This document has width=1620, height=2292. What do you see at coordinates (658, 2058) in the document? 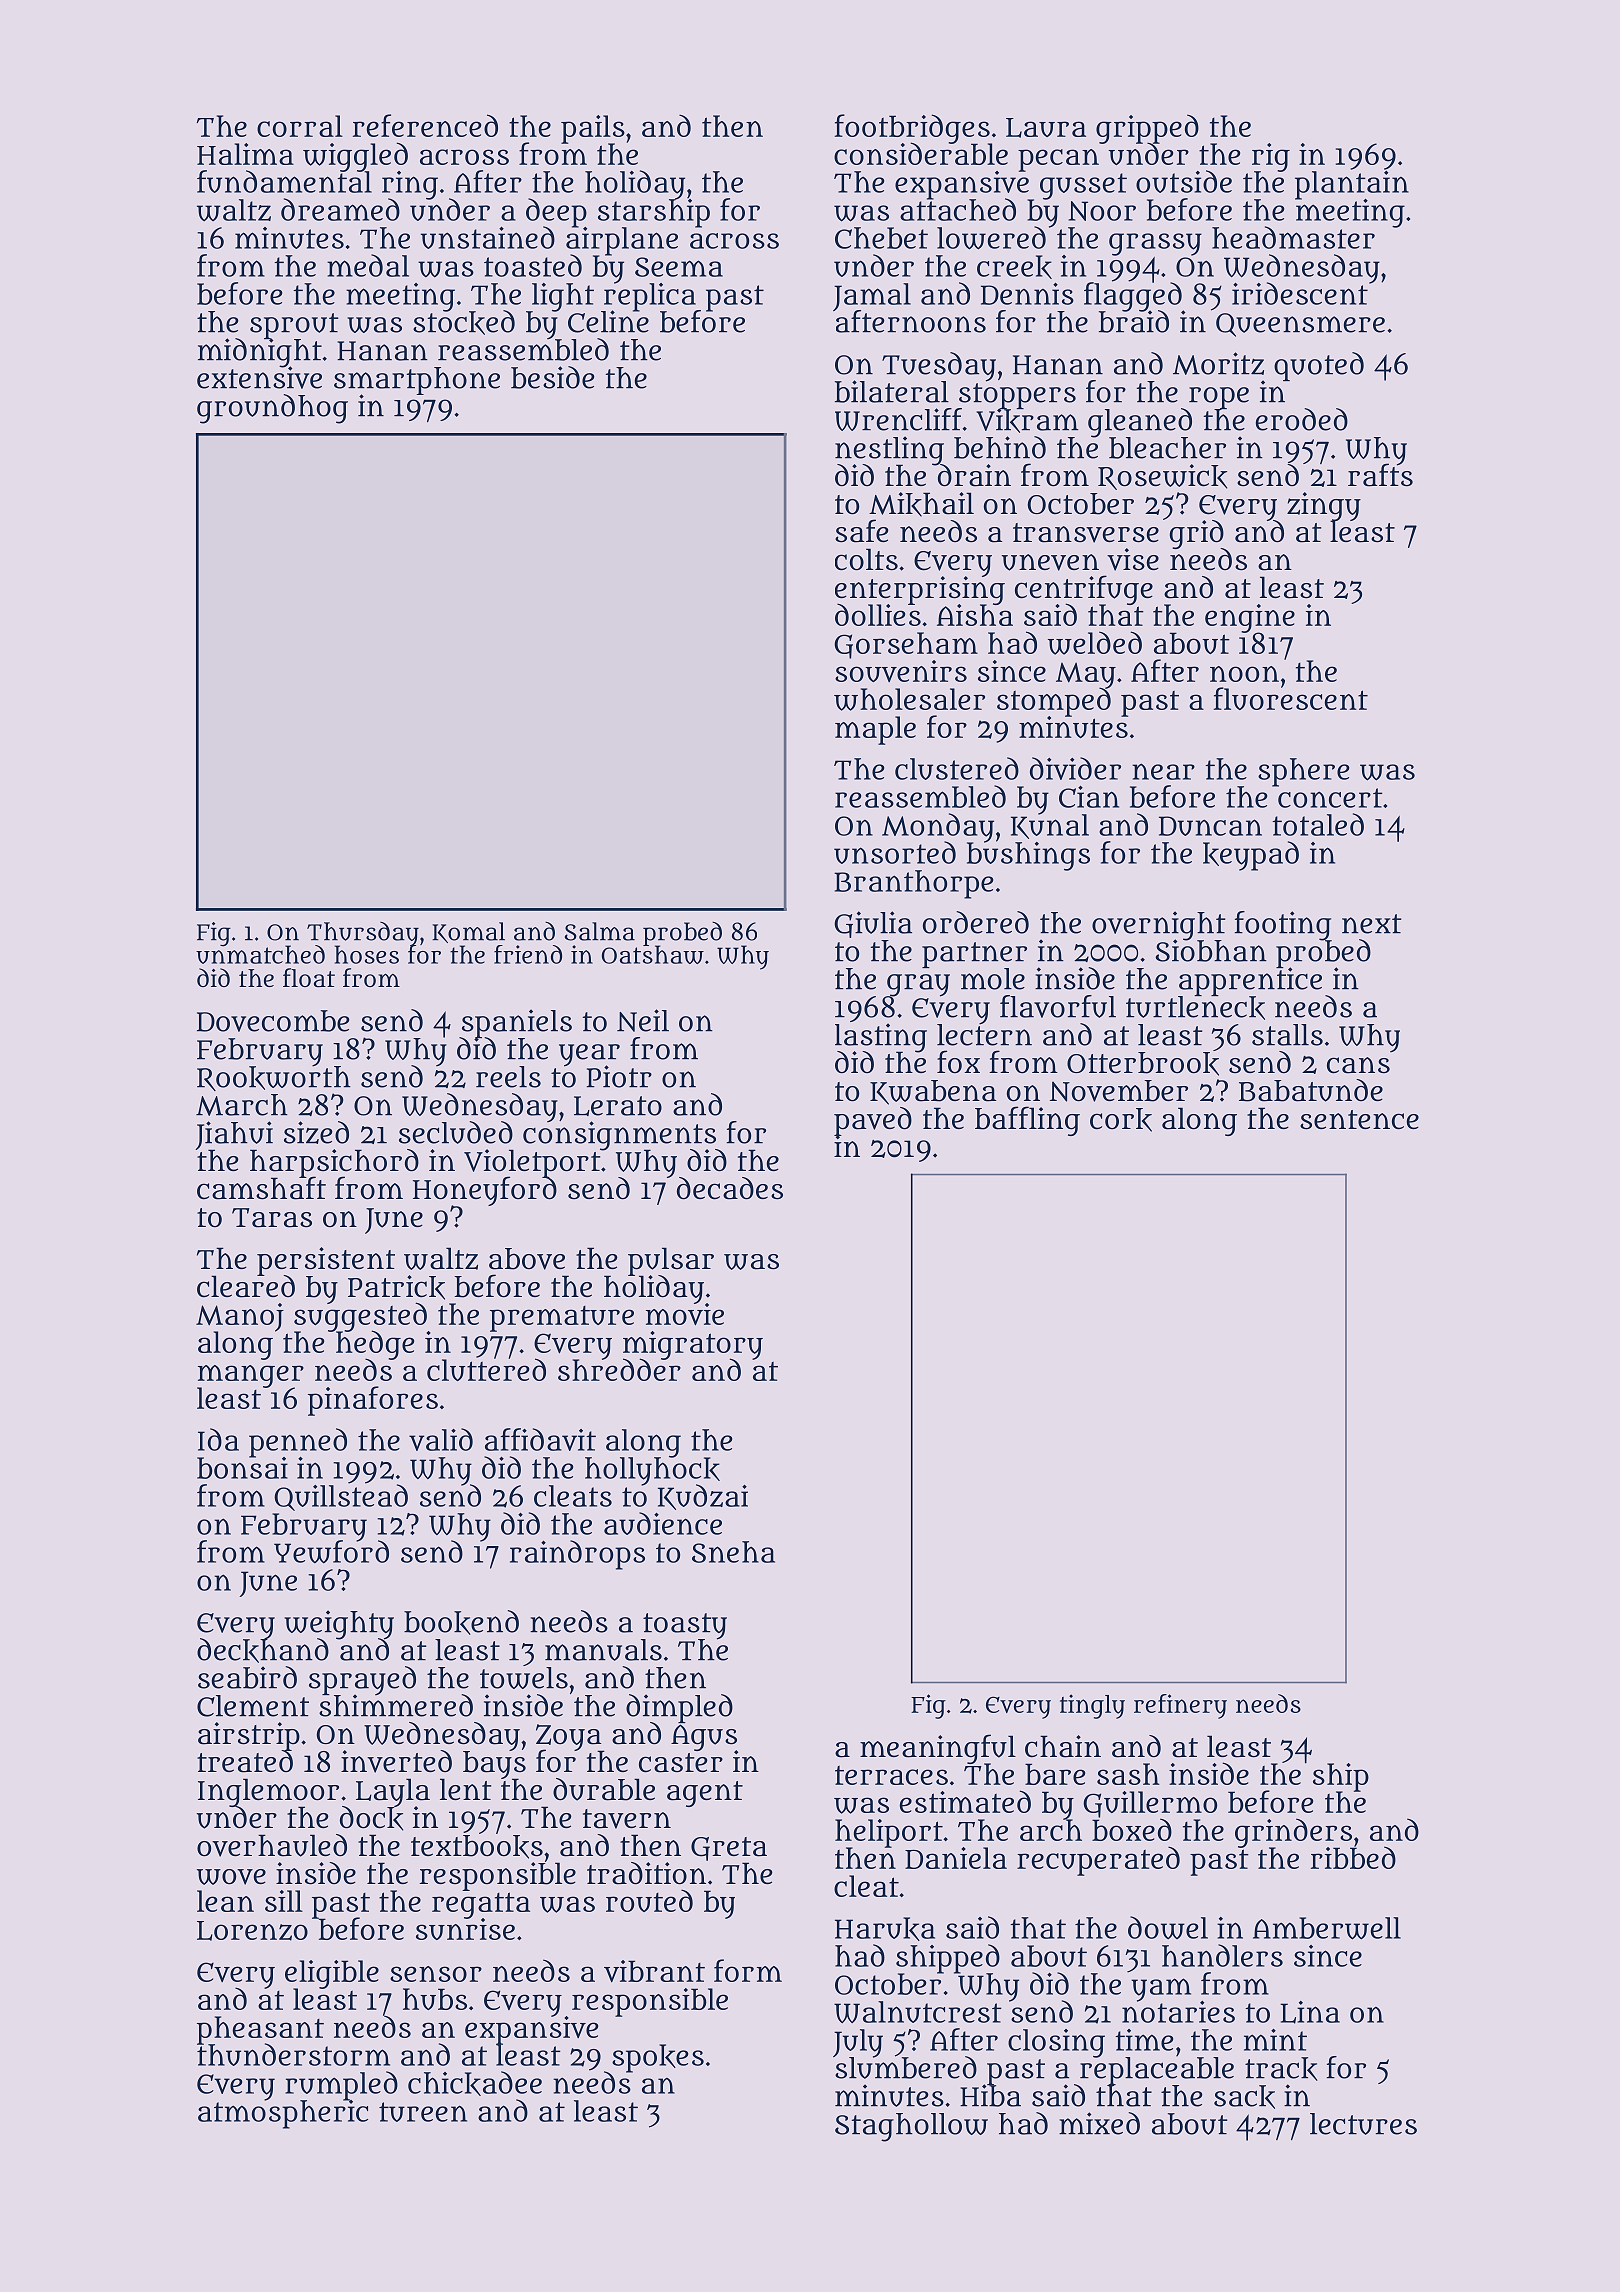
I see `spokes` at bounding box center [658, 2058].
